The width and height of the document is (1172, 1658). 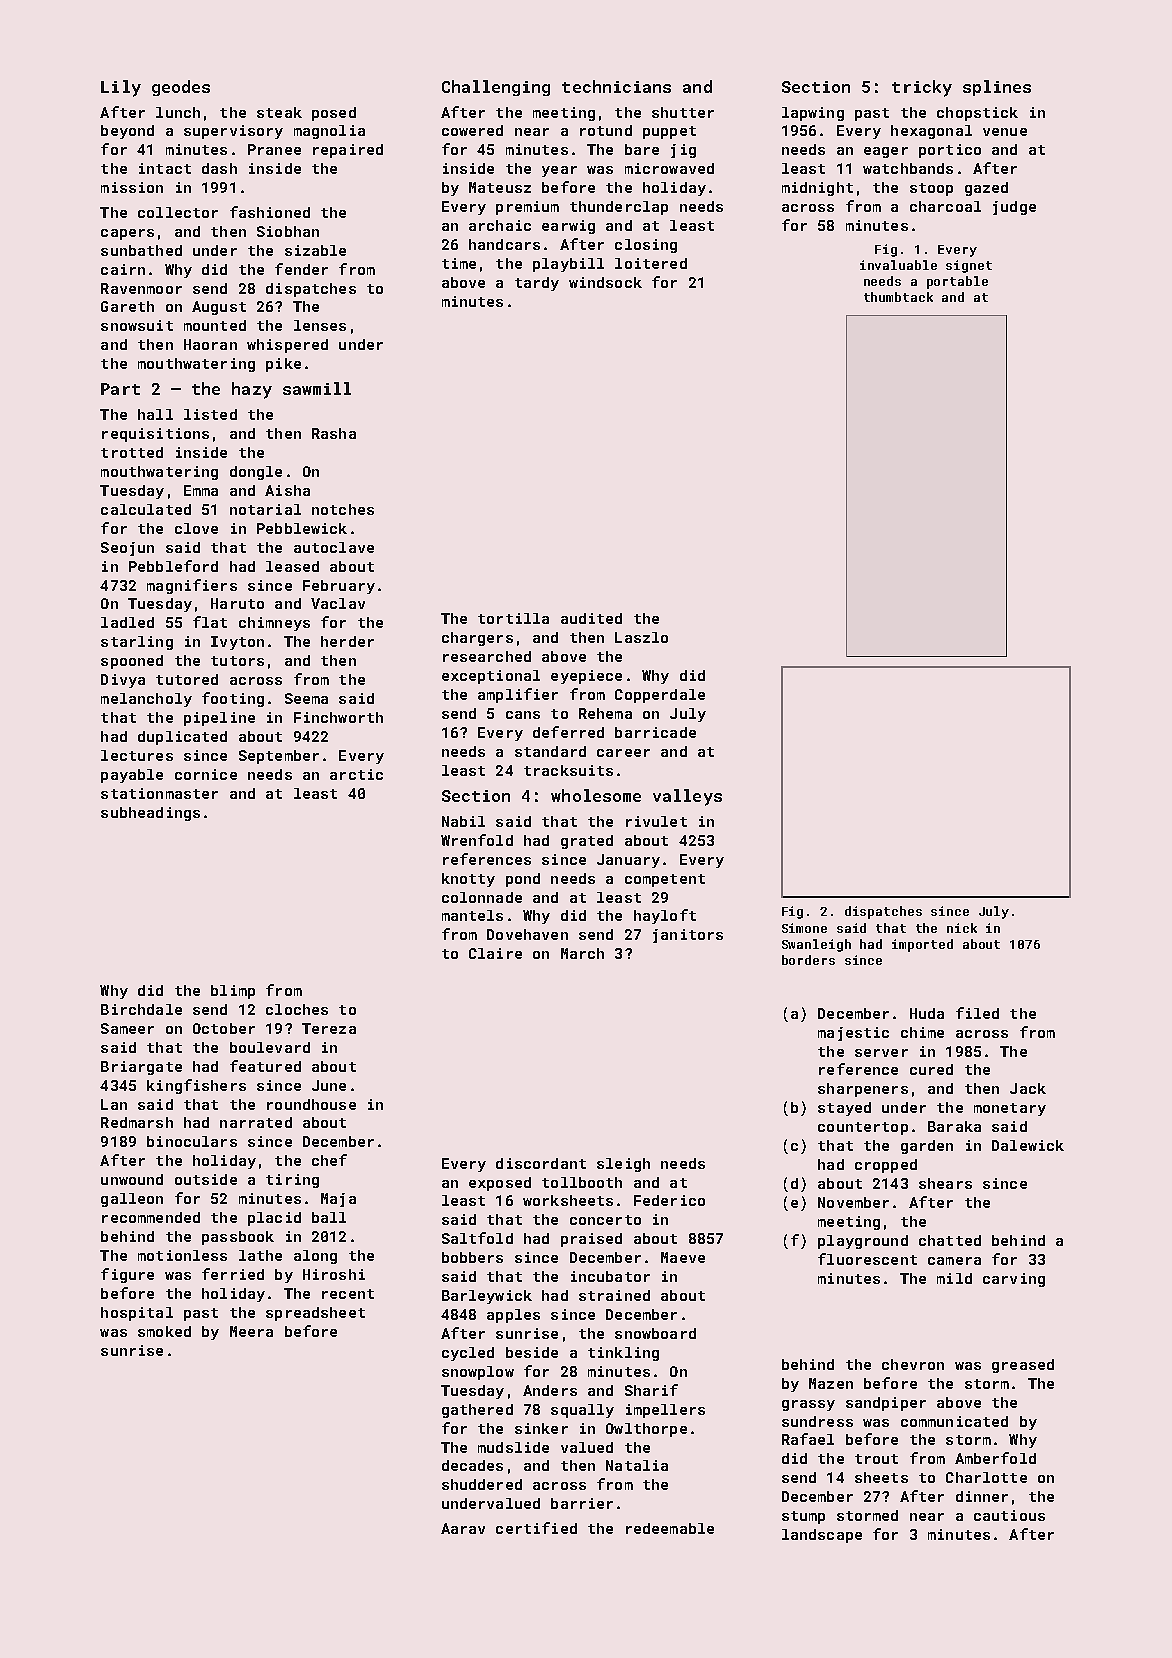 What do you see at coordinates (660, 696) in the document?
I see `Copperdale` at bounding box center [660, 696].
